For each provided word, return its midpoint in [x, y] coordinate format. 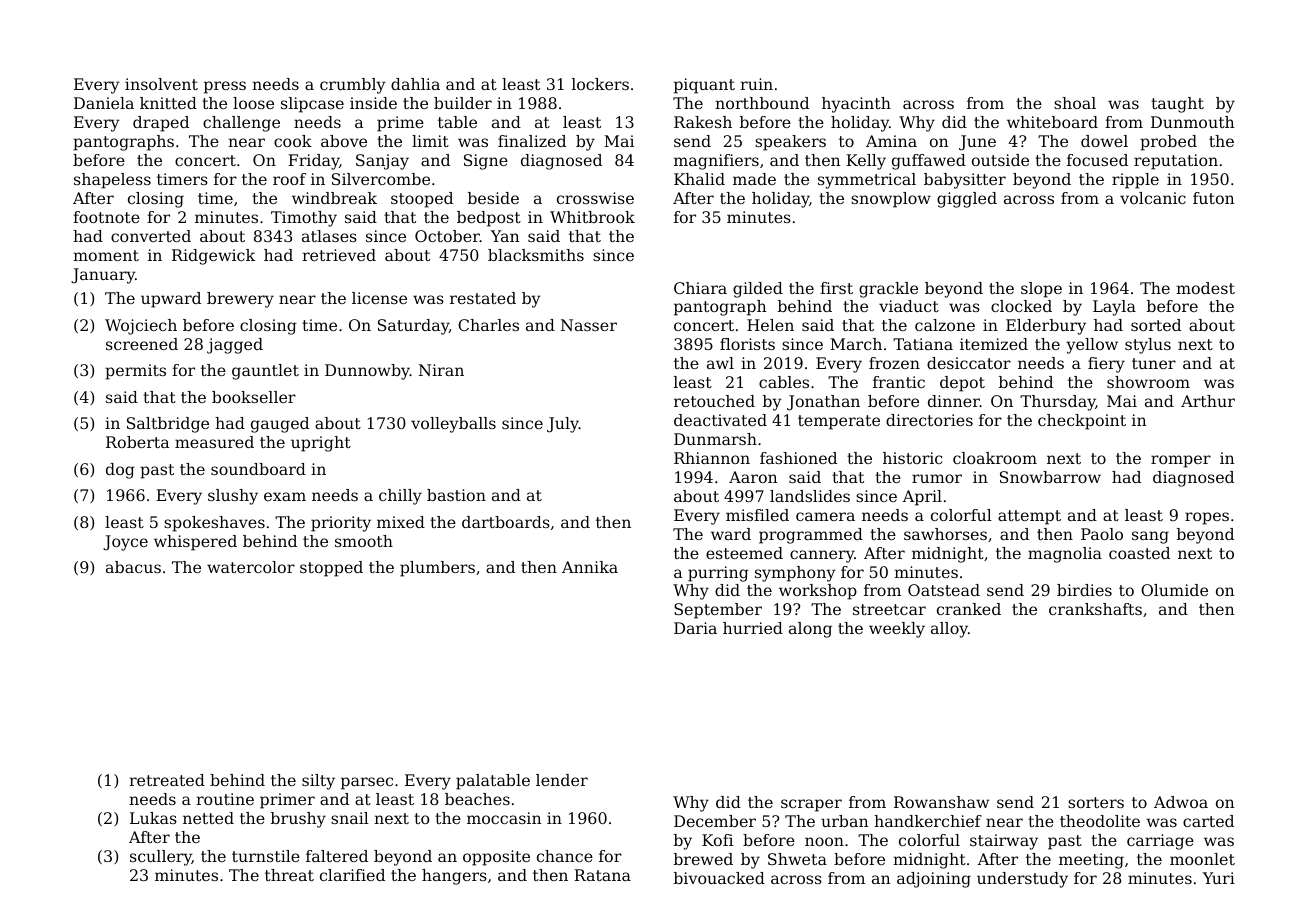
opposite [496, 858]
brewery [240, 300]
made [754, 179]
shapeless [112, 181]
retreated [167, 780]
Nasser [589, 325]
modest [1205, 288]
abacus [133, 567]
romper [1181, 461]
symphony [795, 574]
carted [1208, 821]
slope [1041, 290]
